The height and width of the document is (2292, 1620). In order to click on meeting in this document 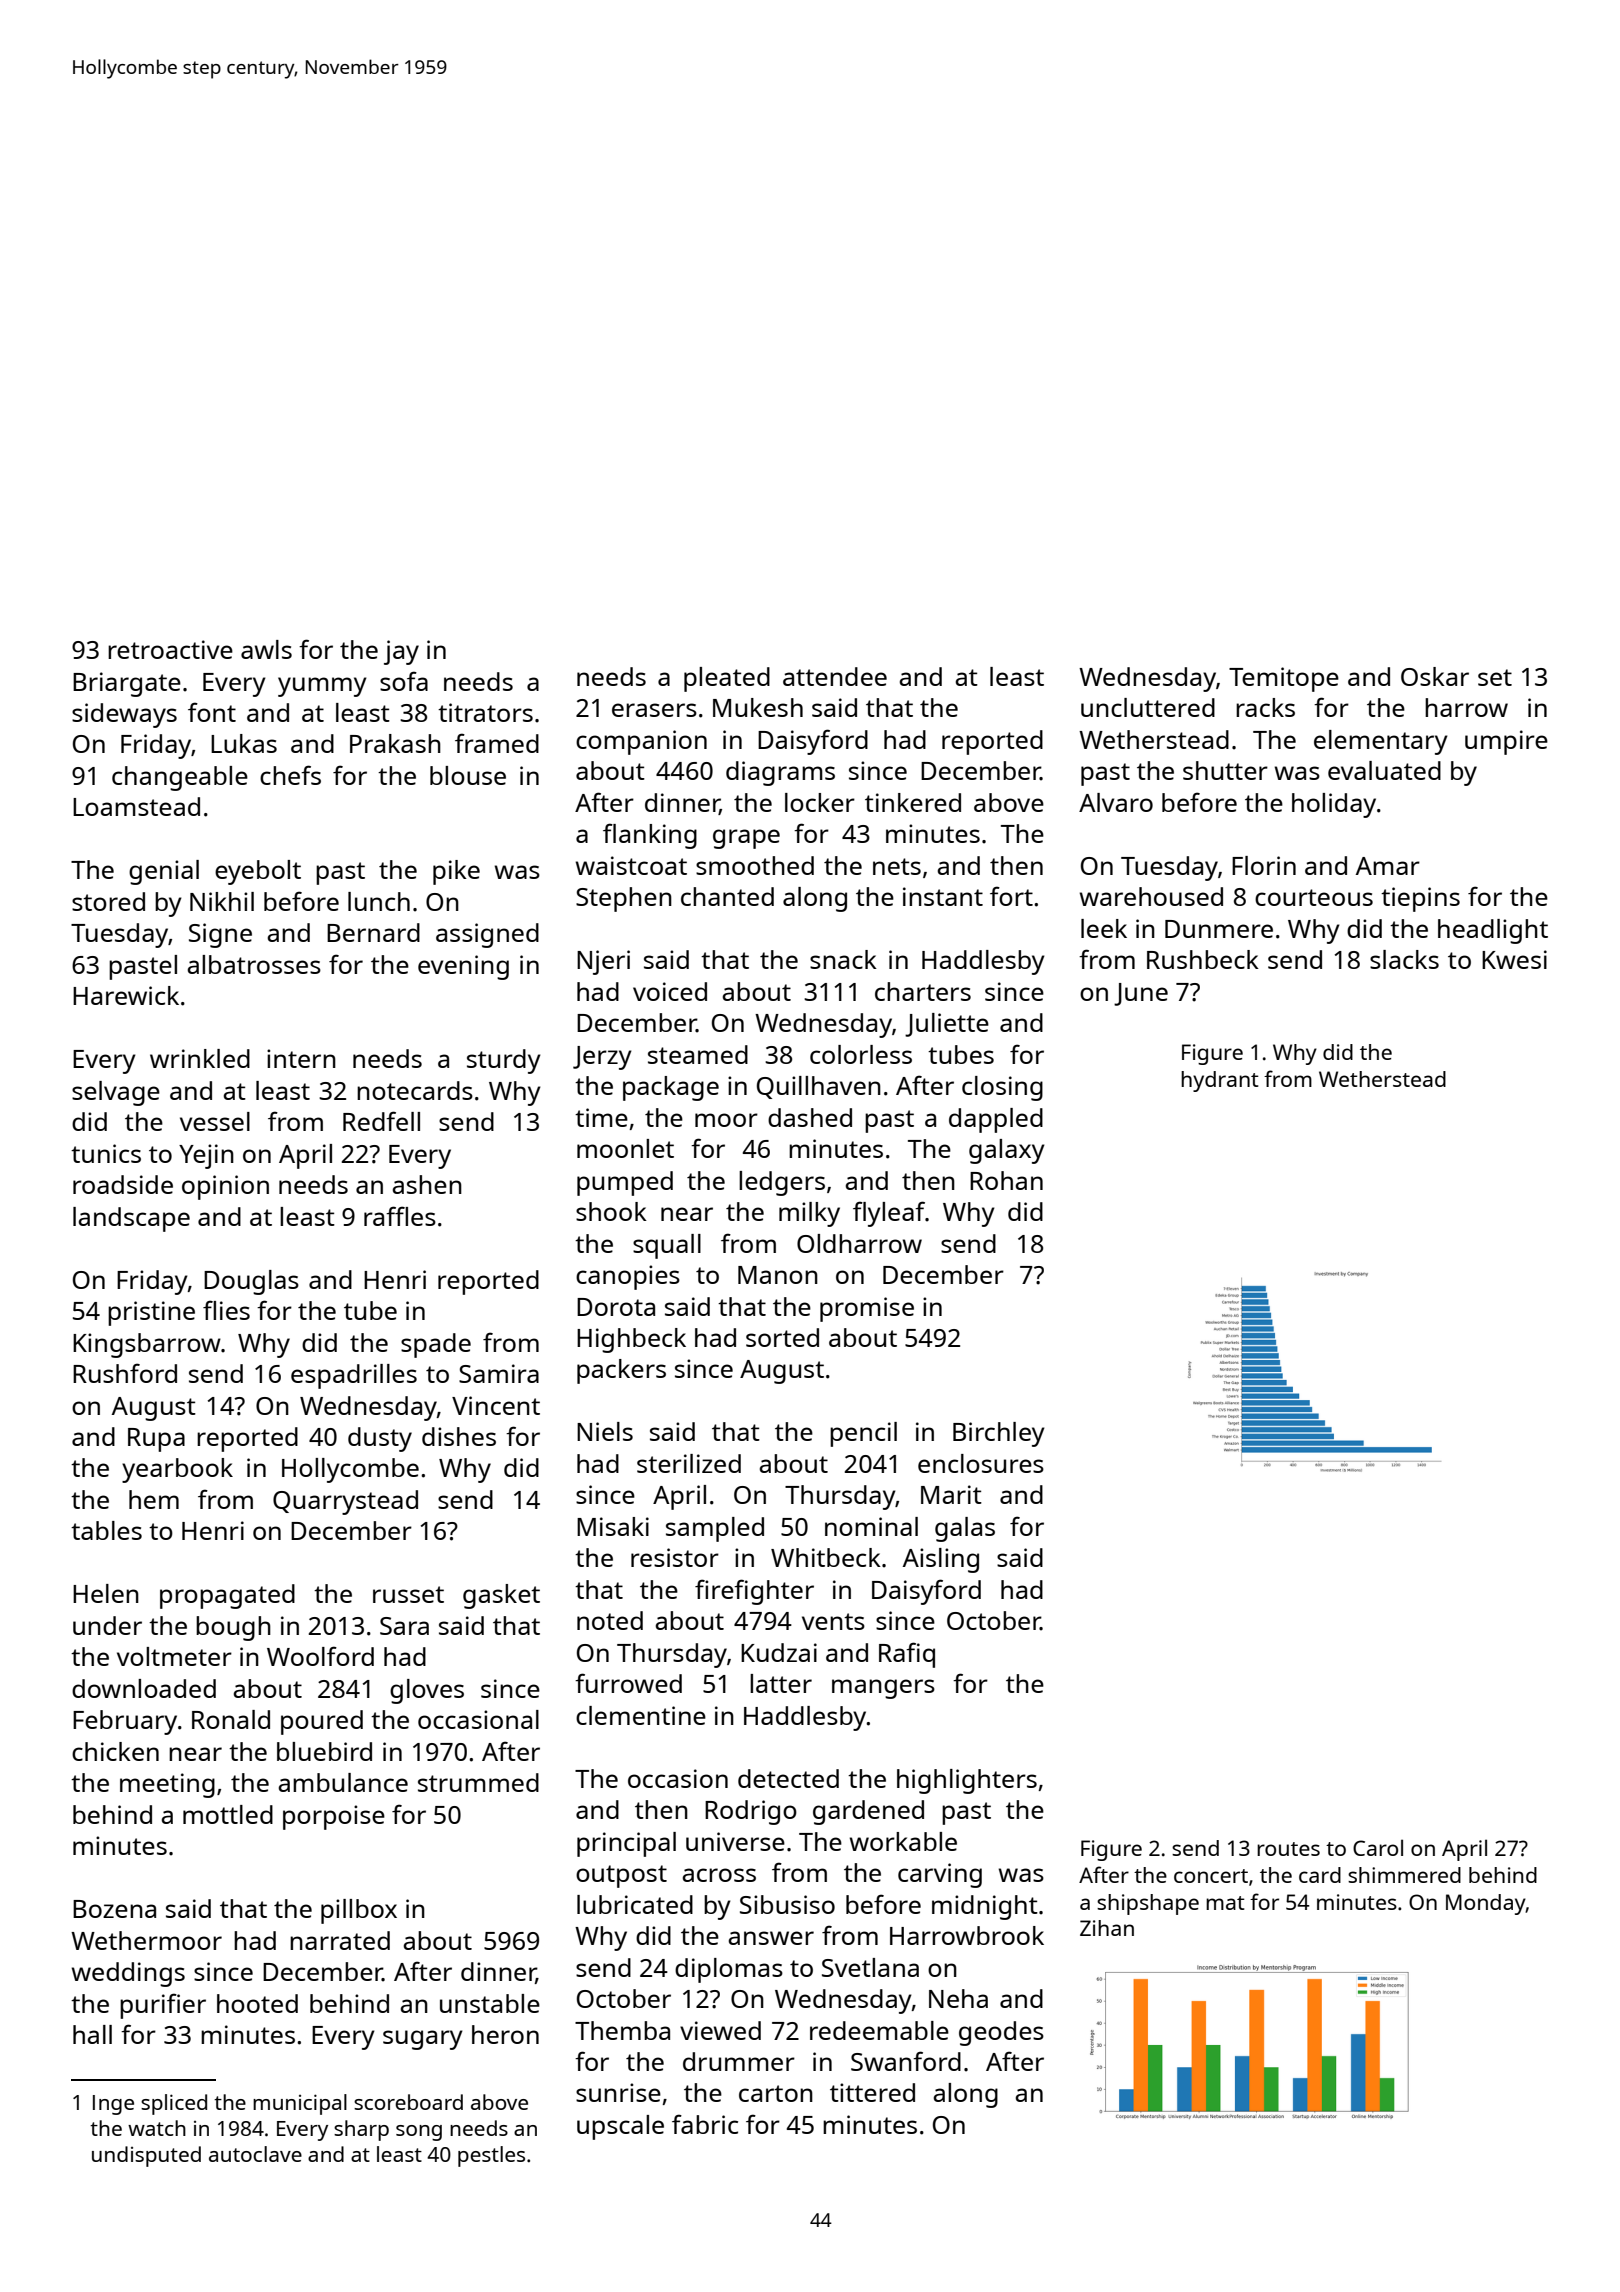, I will do `click(167, 1785)`.
